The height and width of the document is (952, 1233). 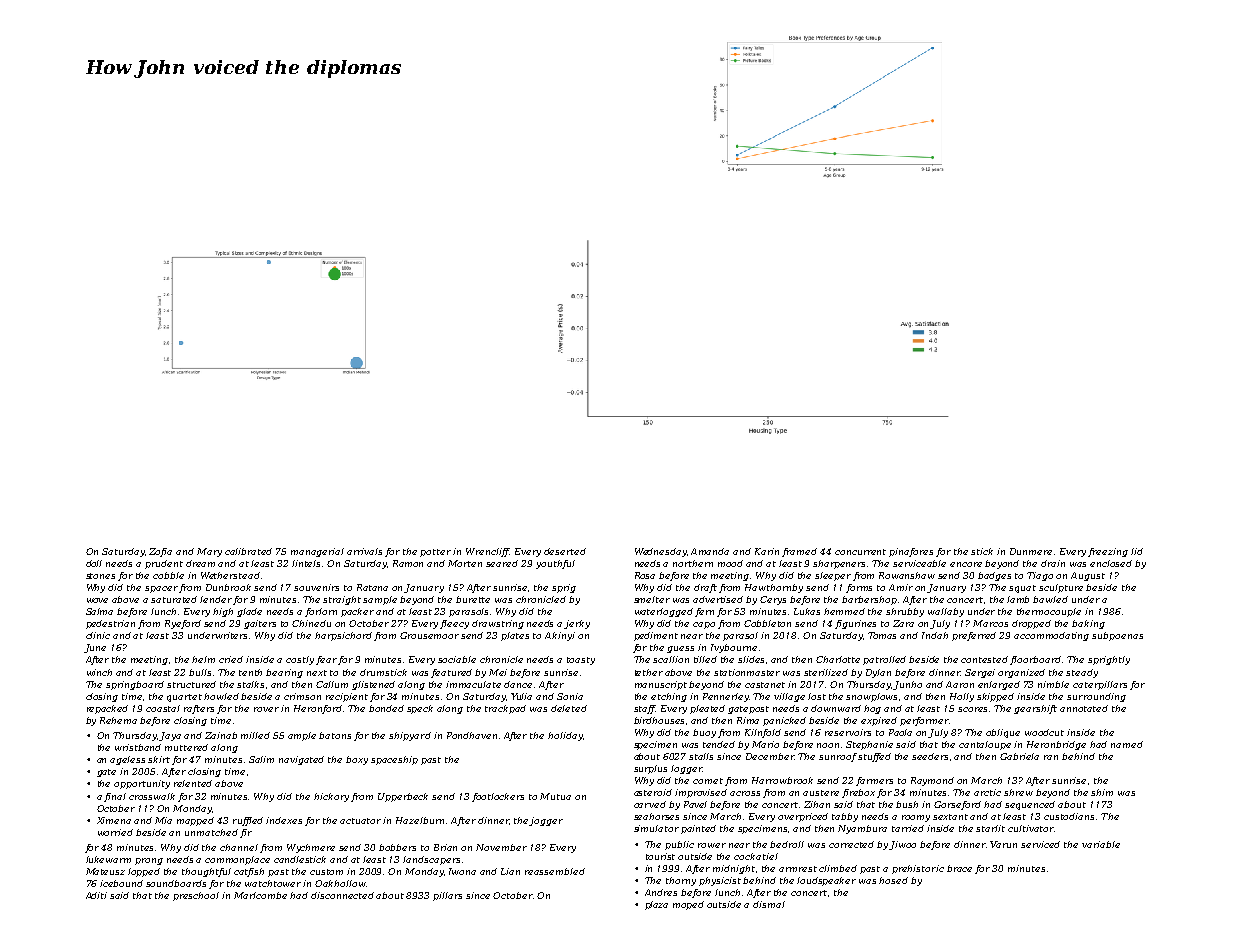 What do you see at coordinates (118, 720) in the document?
I see `Rehema` at bounding box center [118, 720].
